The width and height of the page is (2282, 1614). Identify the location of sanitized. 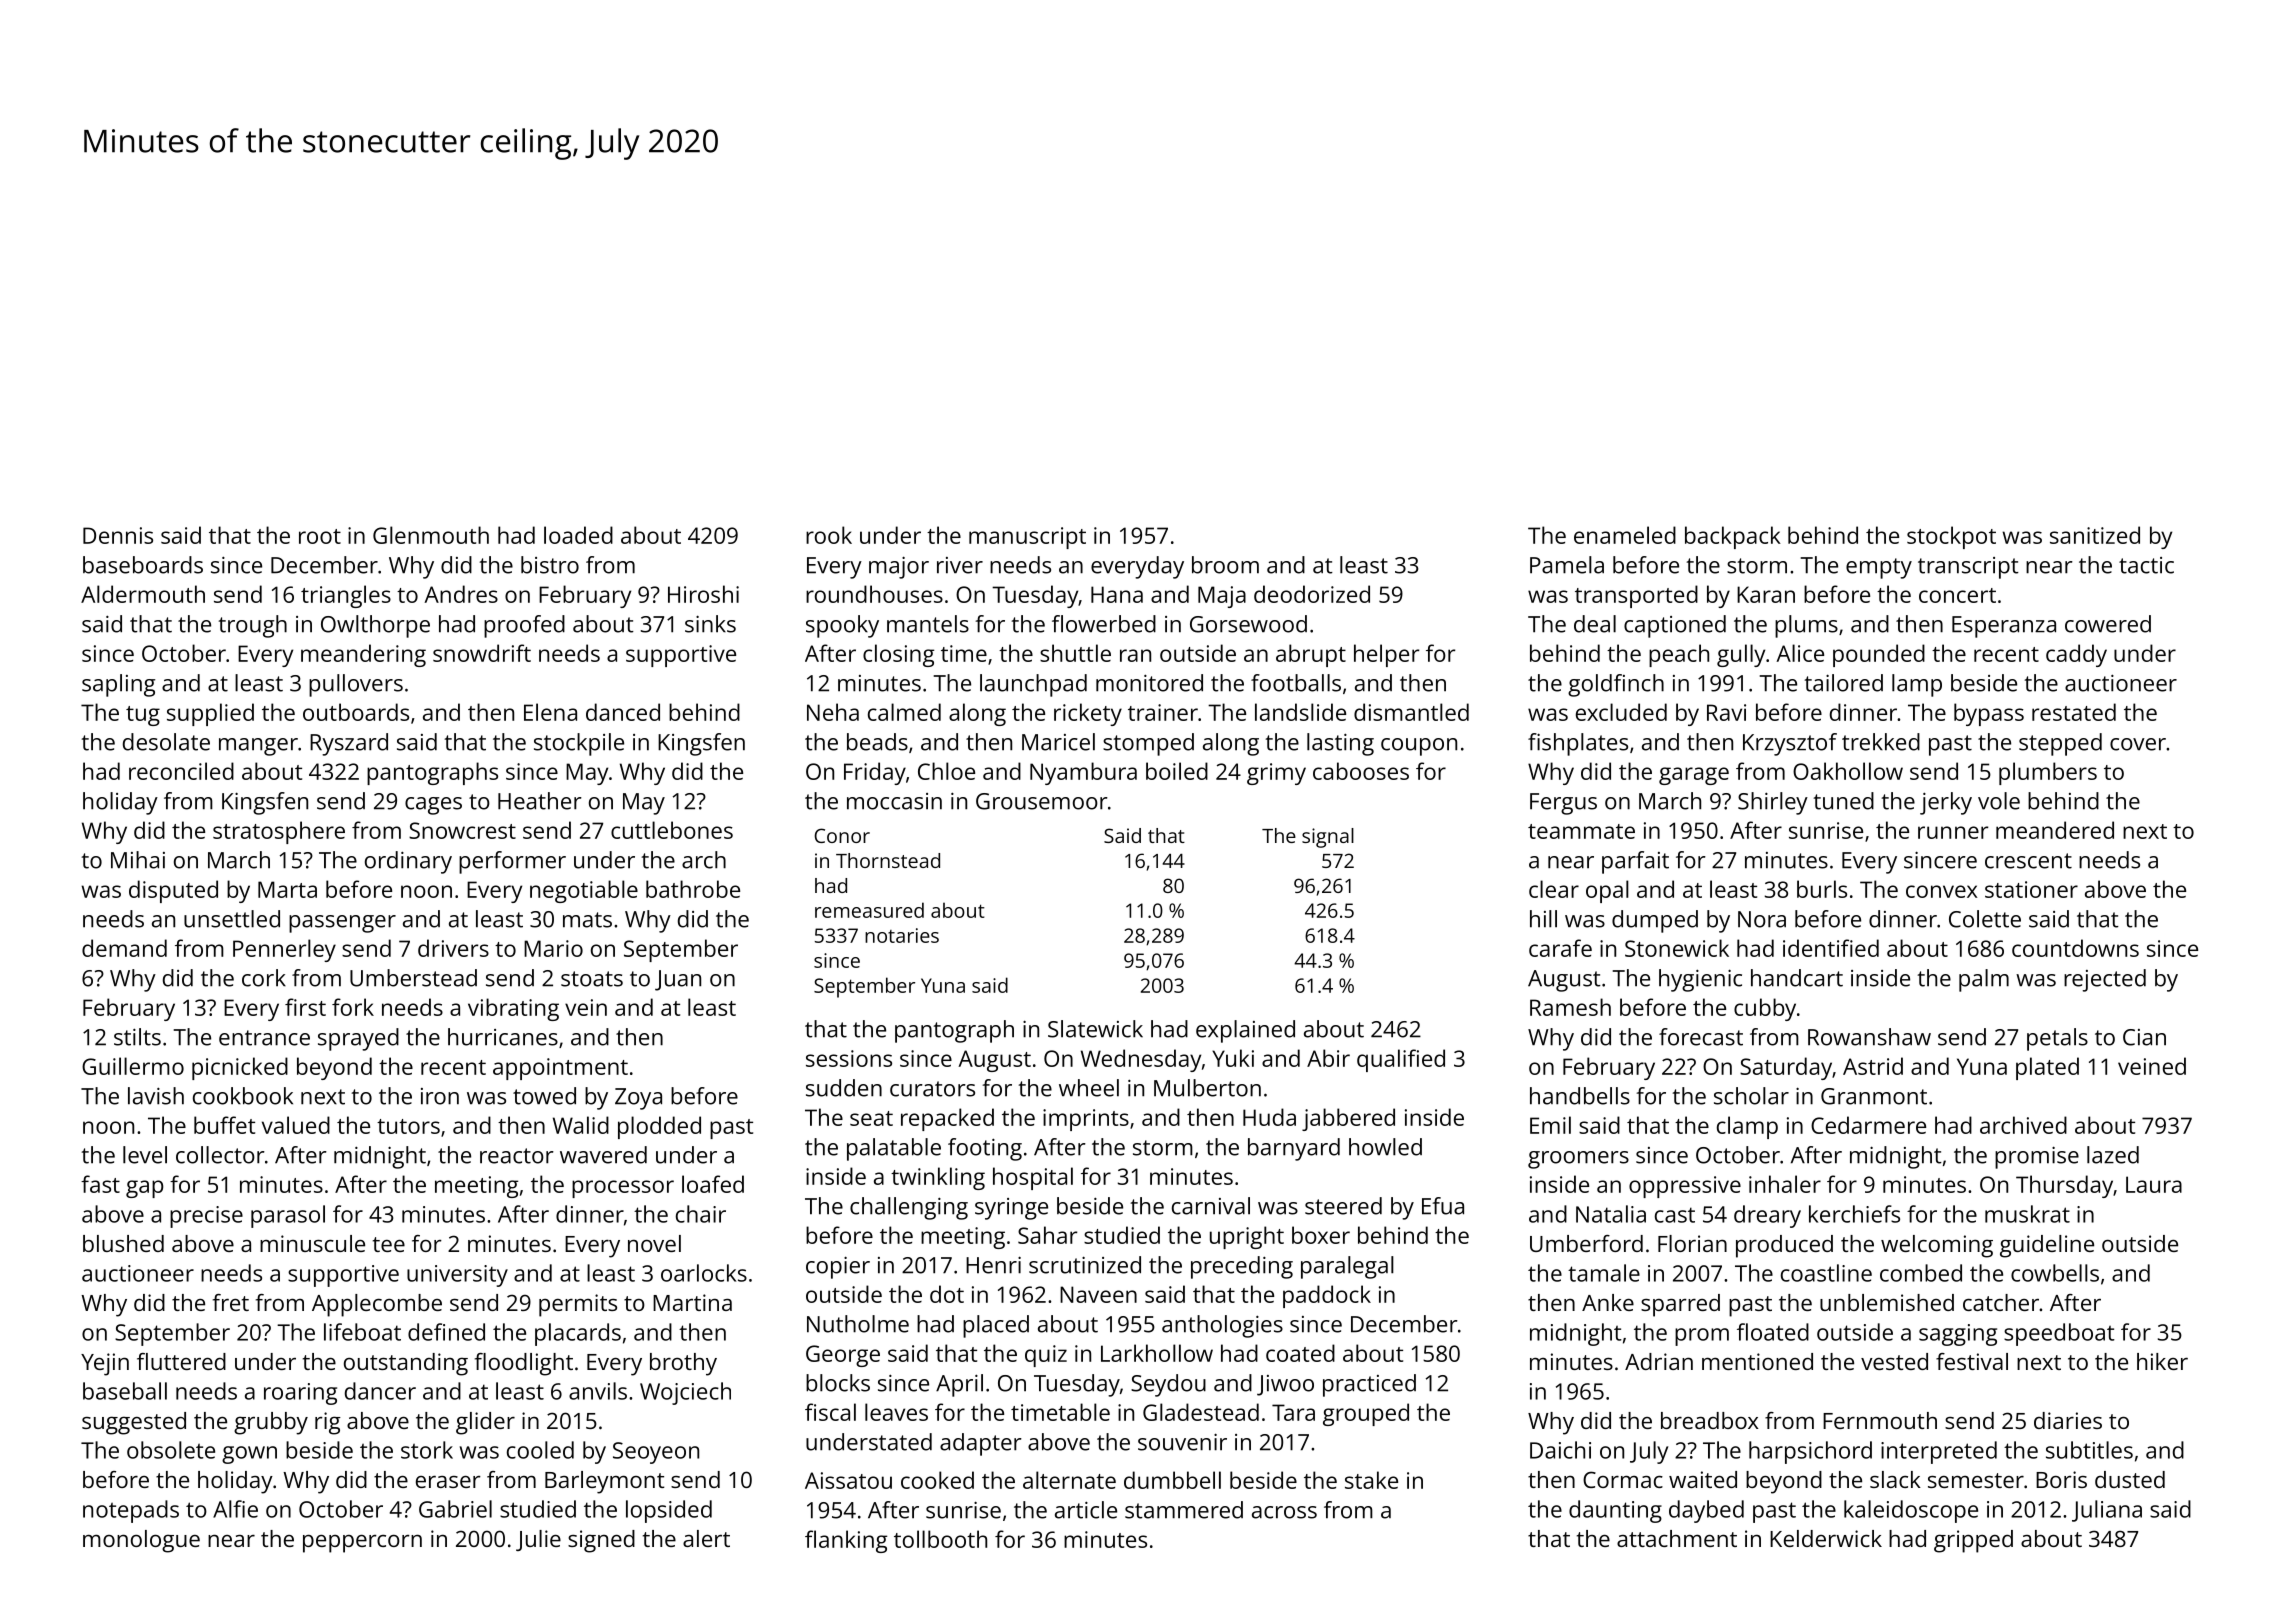
(2095, 535).
